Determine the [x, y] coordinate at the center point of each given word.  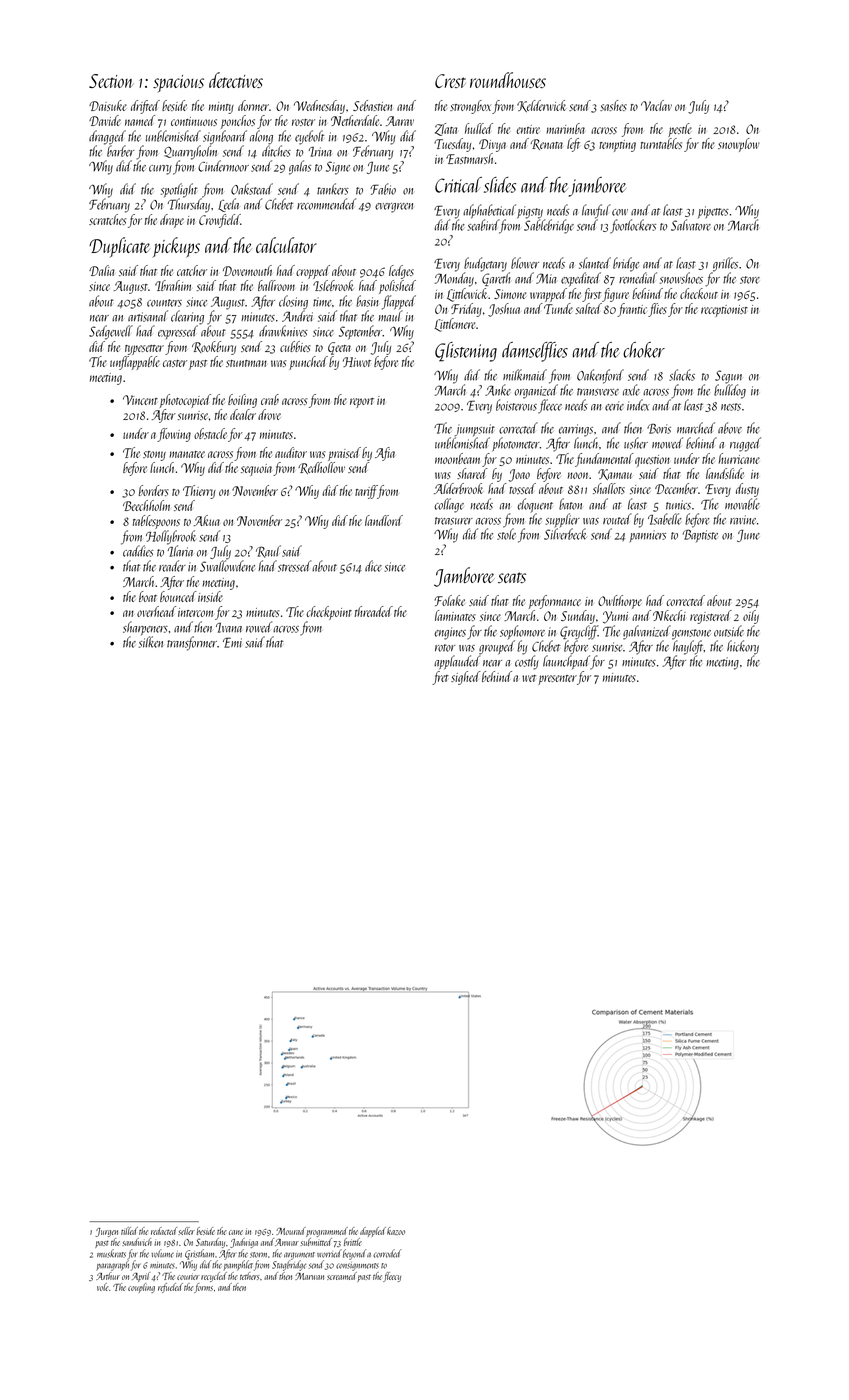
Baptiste [700, 535]
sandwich [137, 1242]
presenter [557, 680]
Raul [268, 551]
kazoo [396, 1231]
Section [111, 81]
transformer [192, 643]
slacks [682, 375]
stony [154, 456]
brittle [353, 1242]
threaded [374, 611]
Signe [338, 168]
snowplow [738, 145]
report [362, 403]
